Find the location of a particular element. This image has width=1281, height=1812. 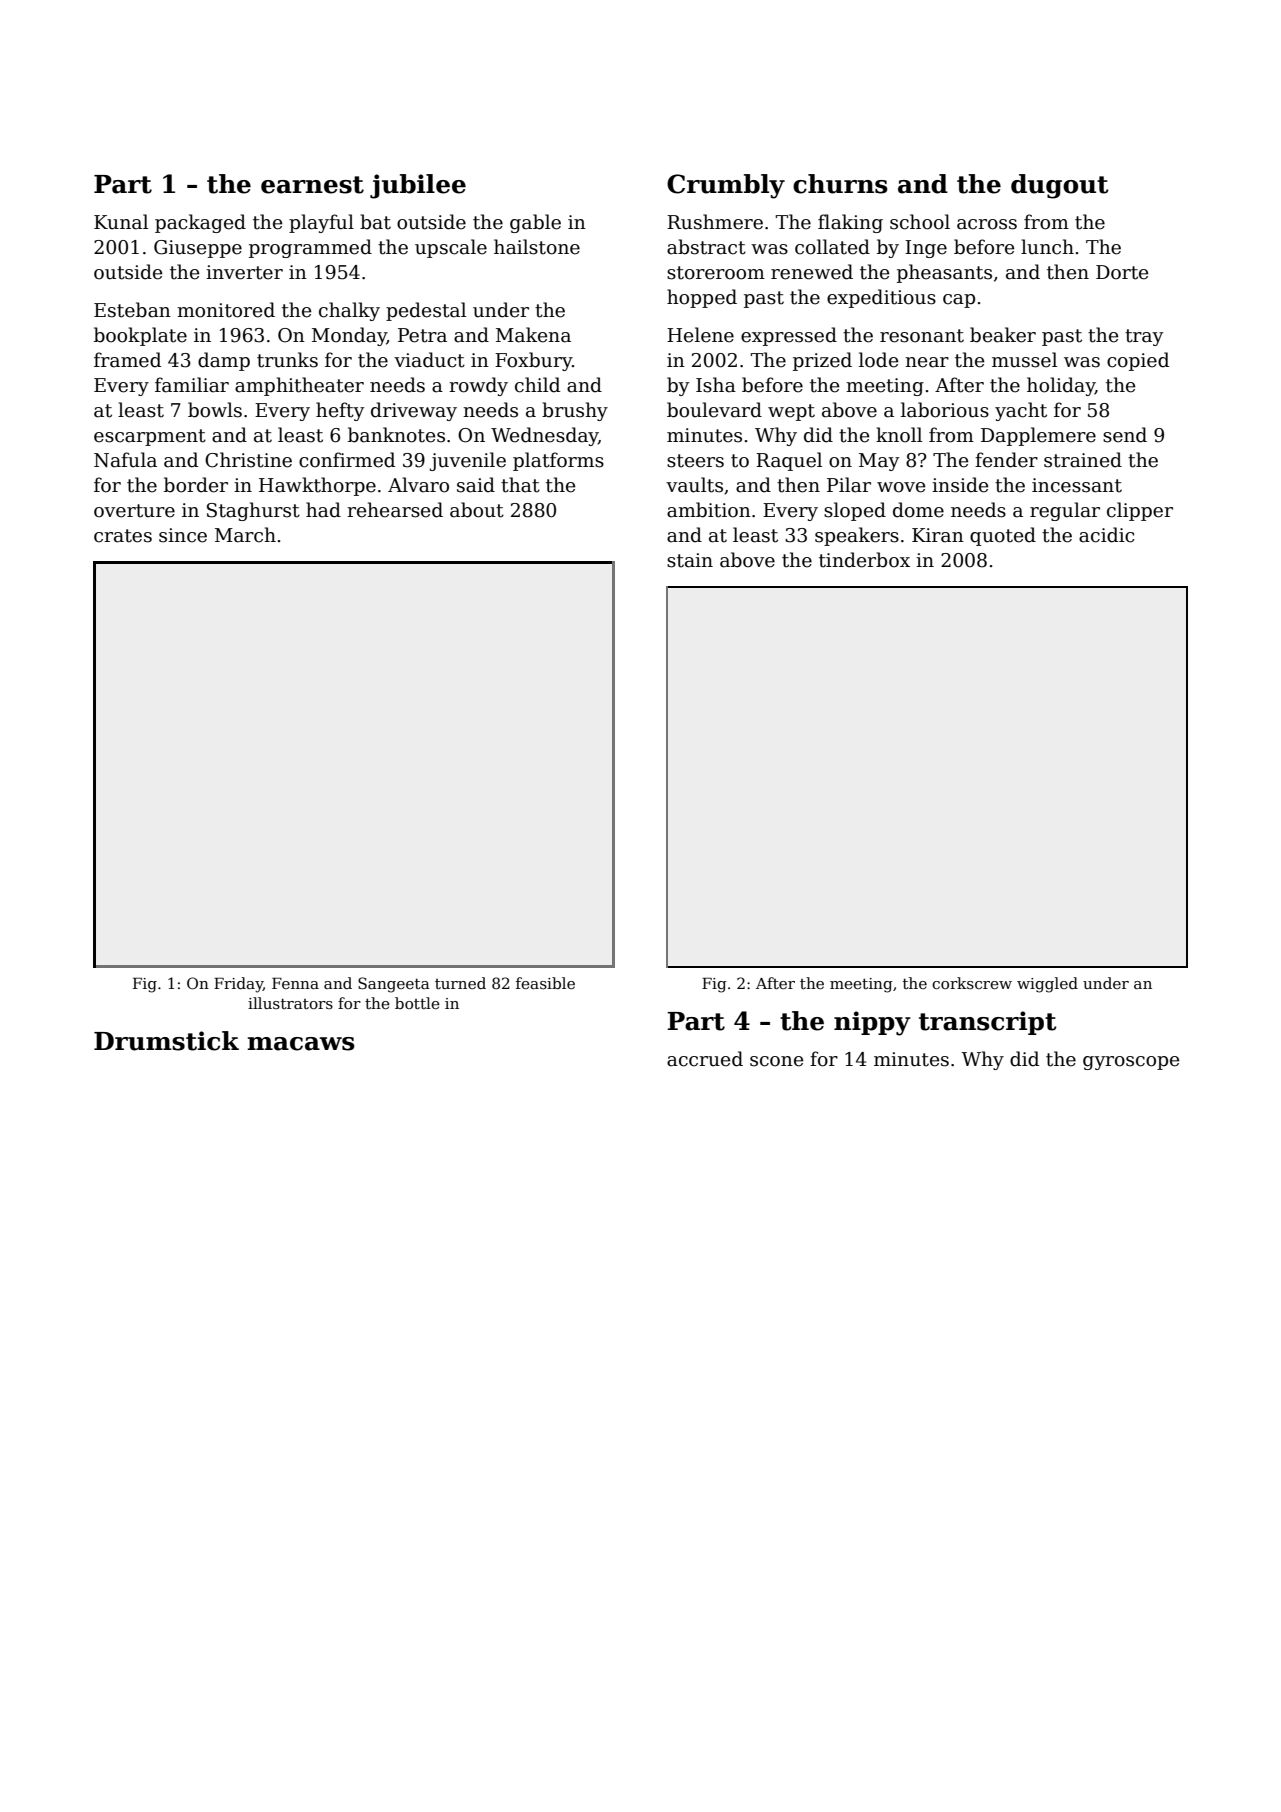

Sangeeta is located at coordinates (394, 985).
